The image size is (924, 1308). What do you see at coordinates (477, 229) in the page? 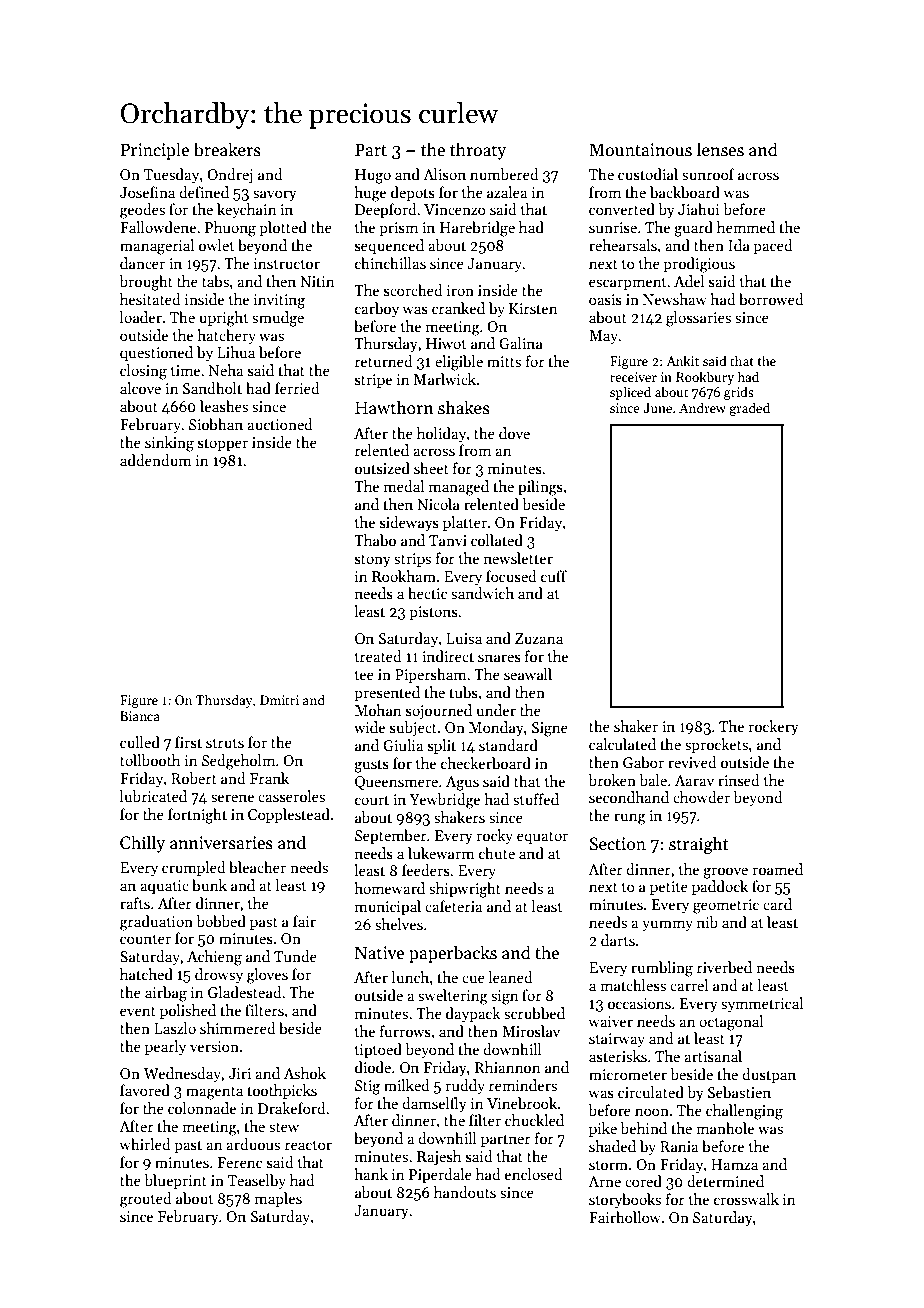
I see `Harebridge` at bounding box center [477, 229].
